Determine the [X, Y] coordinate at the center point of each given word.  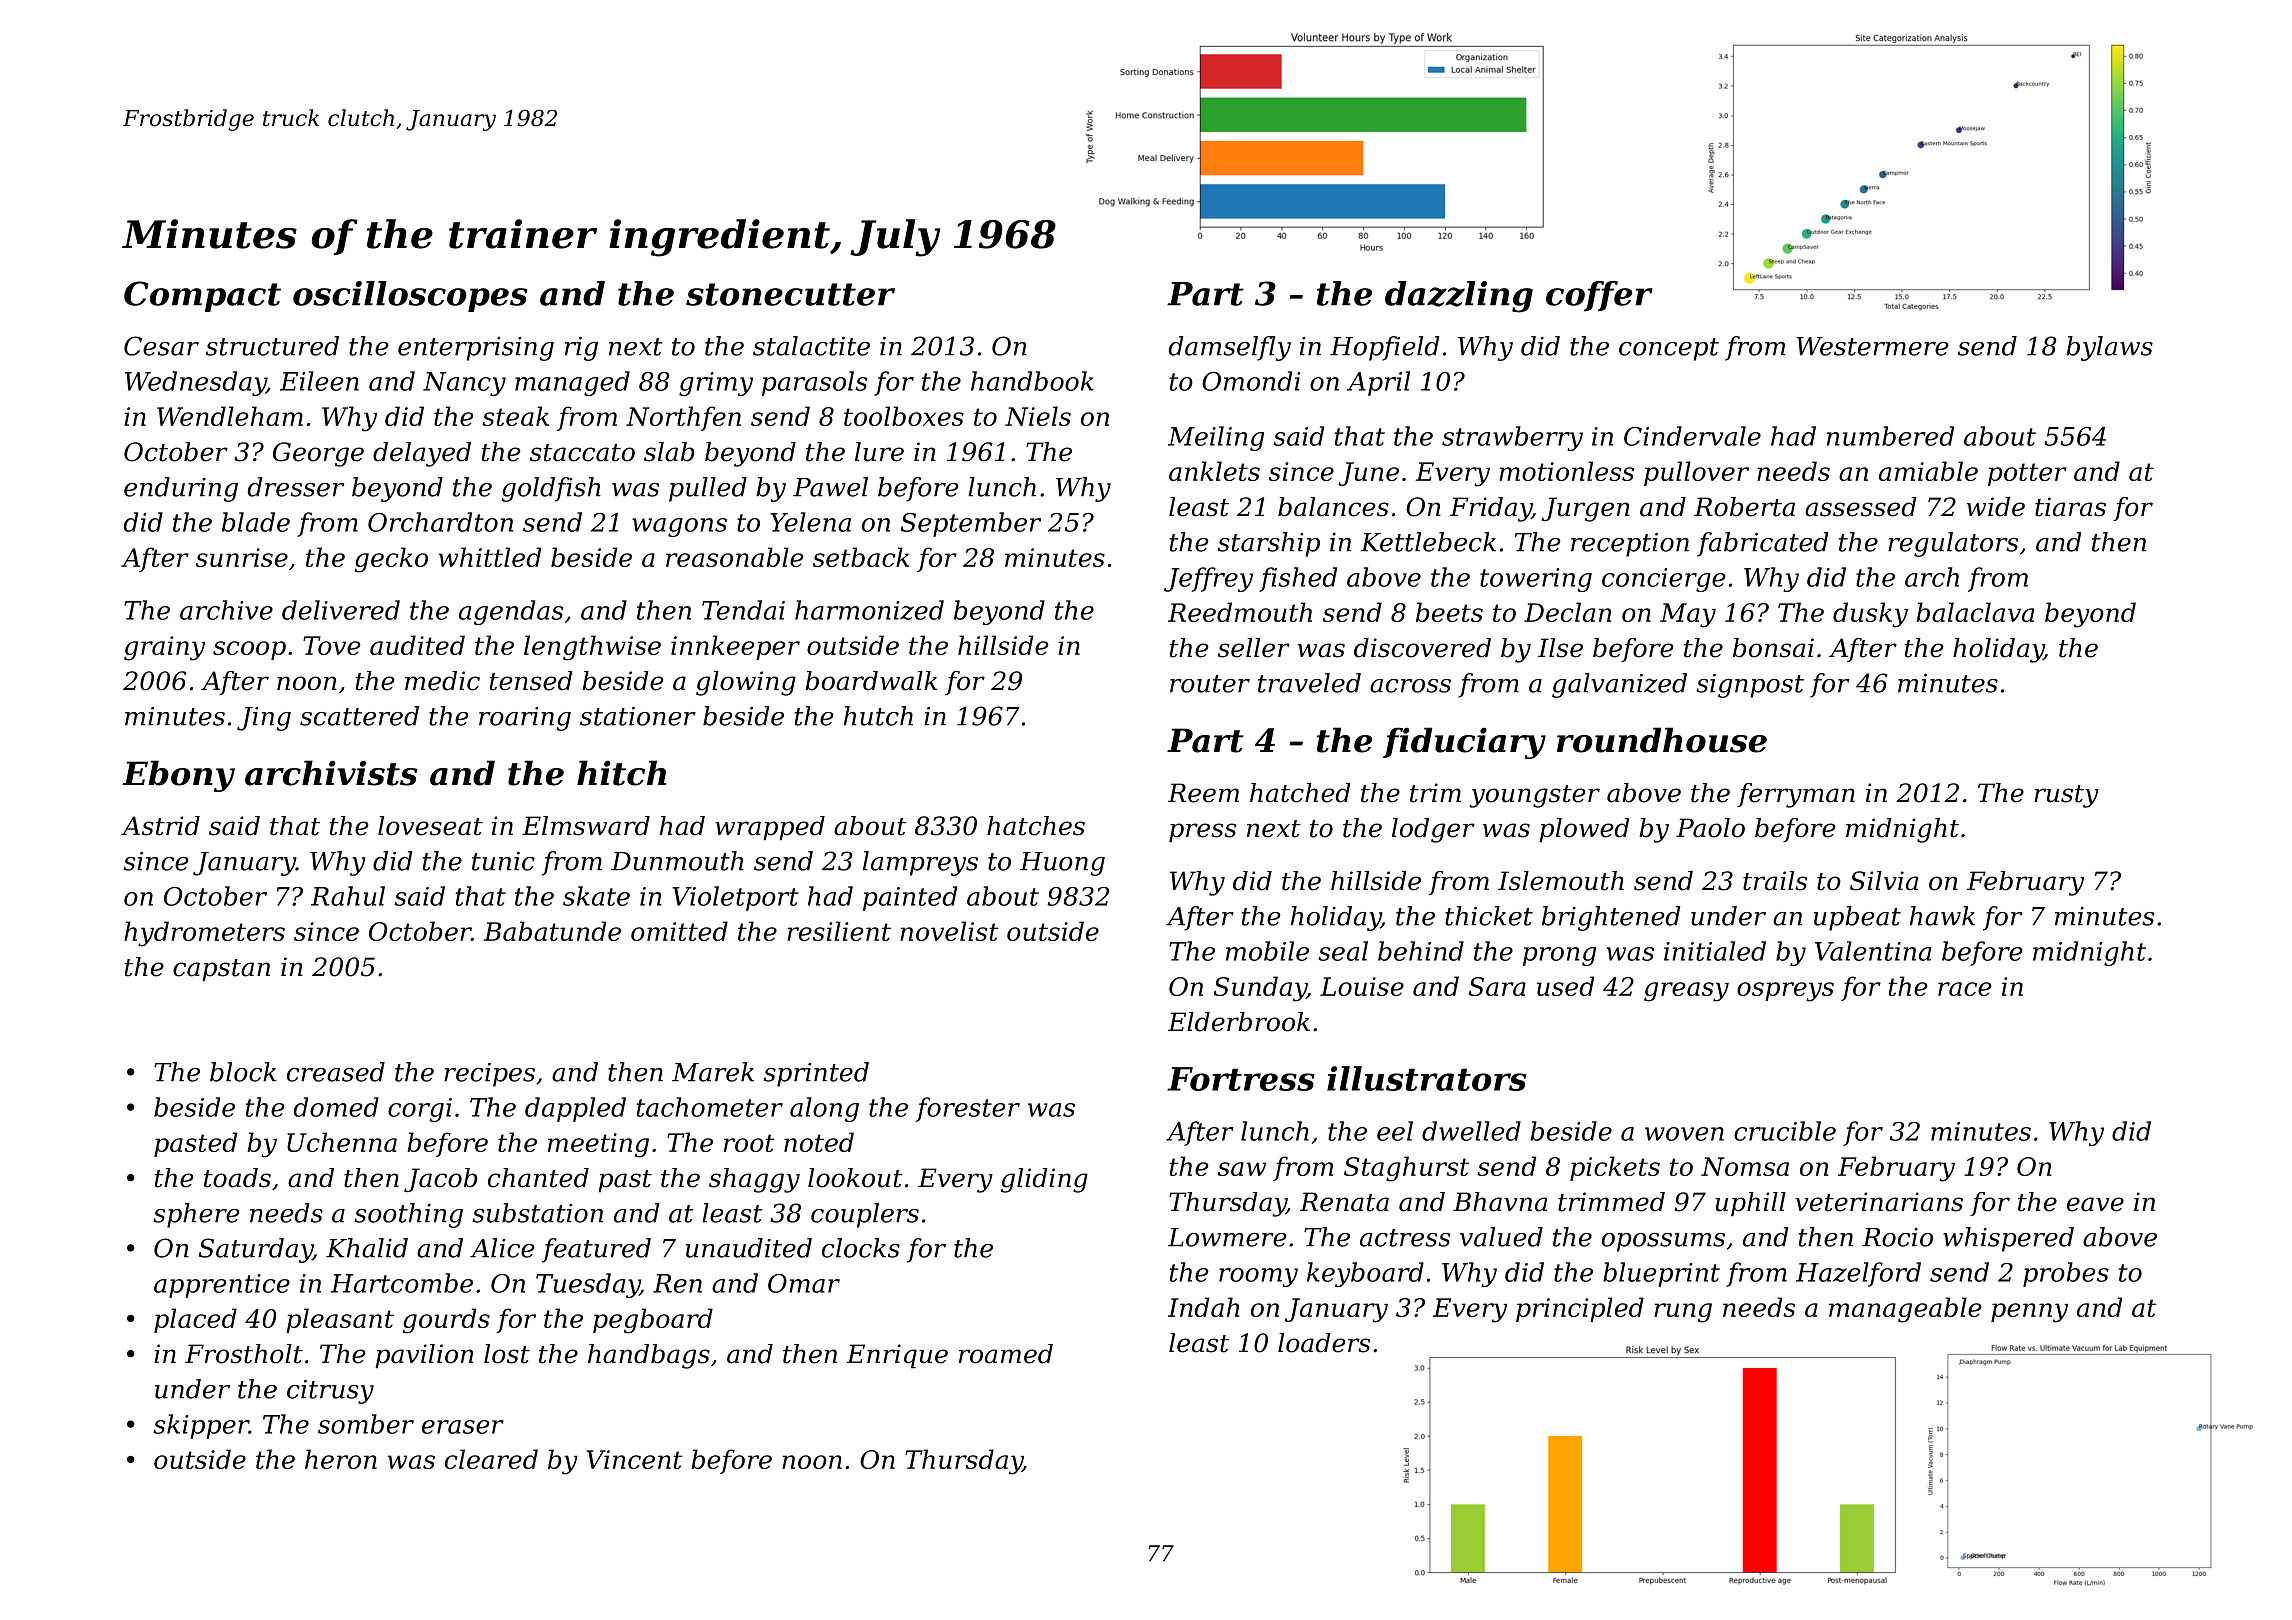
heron [341, 1459]
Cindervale [1692, 436]
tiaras [2070, 507]
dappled [575, 1109]
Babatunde [552, 931]
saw [1242, 1169]
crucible [1785, 1131]
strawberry [1512, 438]
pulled [708, 489]
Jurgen [1585, 509]
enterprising [476, 349]
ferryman [1796, 795]
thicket [1489, 916]
